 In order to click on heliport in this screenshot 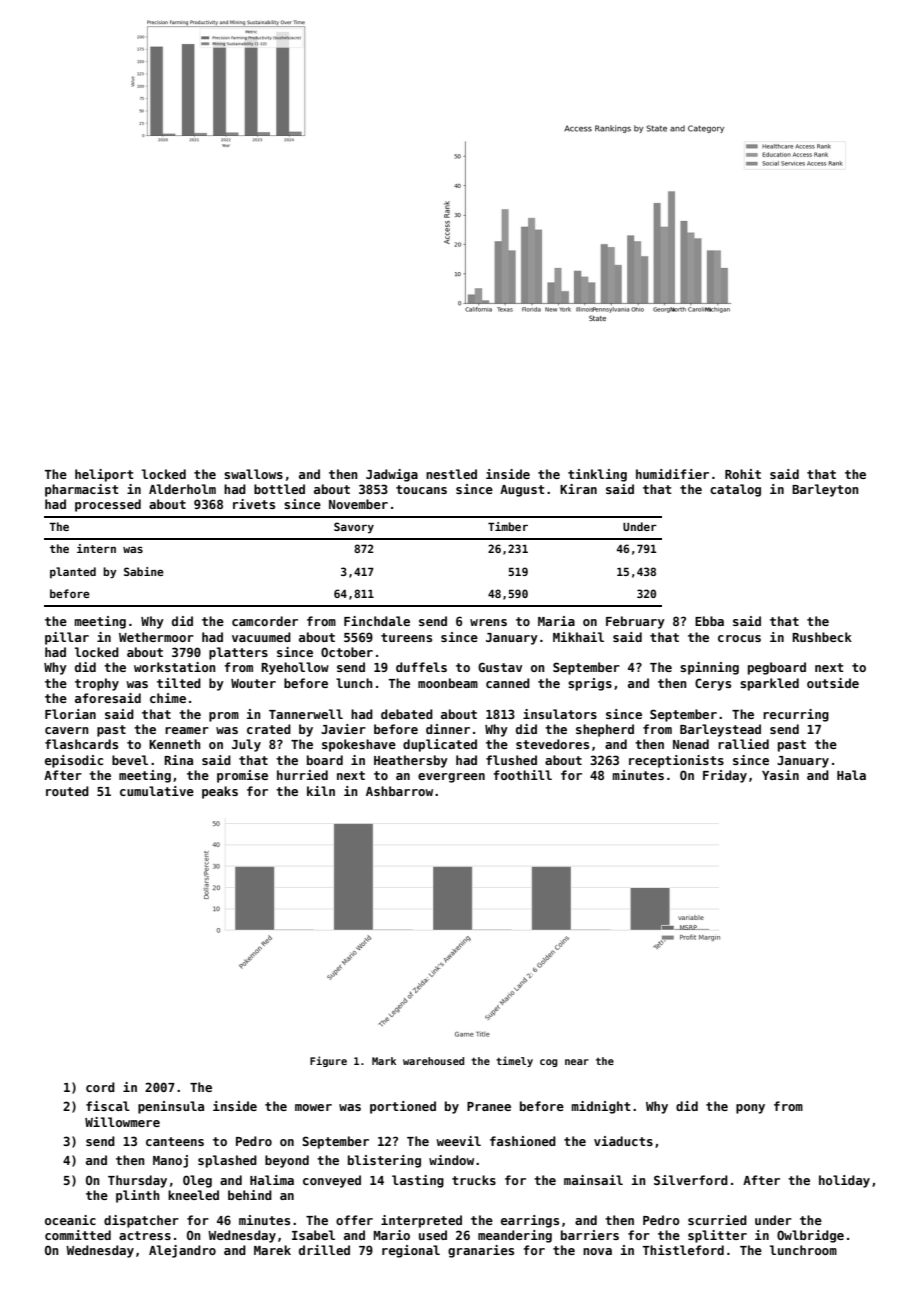, I will do `click(104, 475)`.
